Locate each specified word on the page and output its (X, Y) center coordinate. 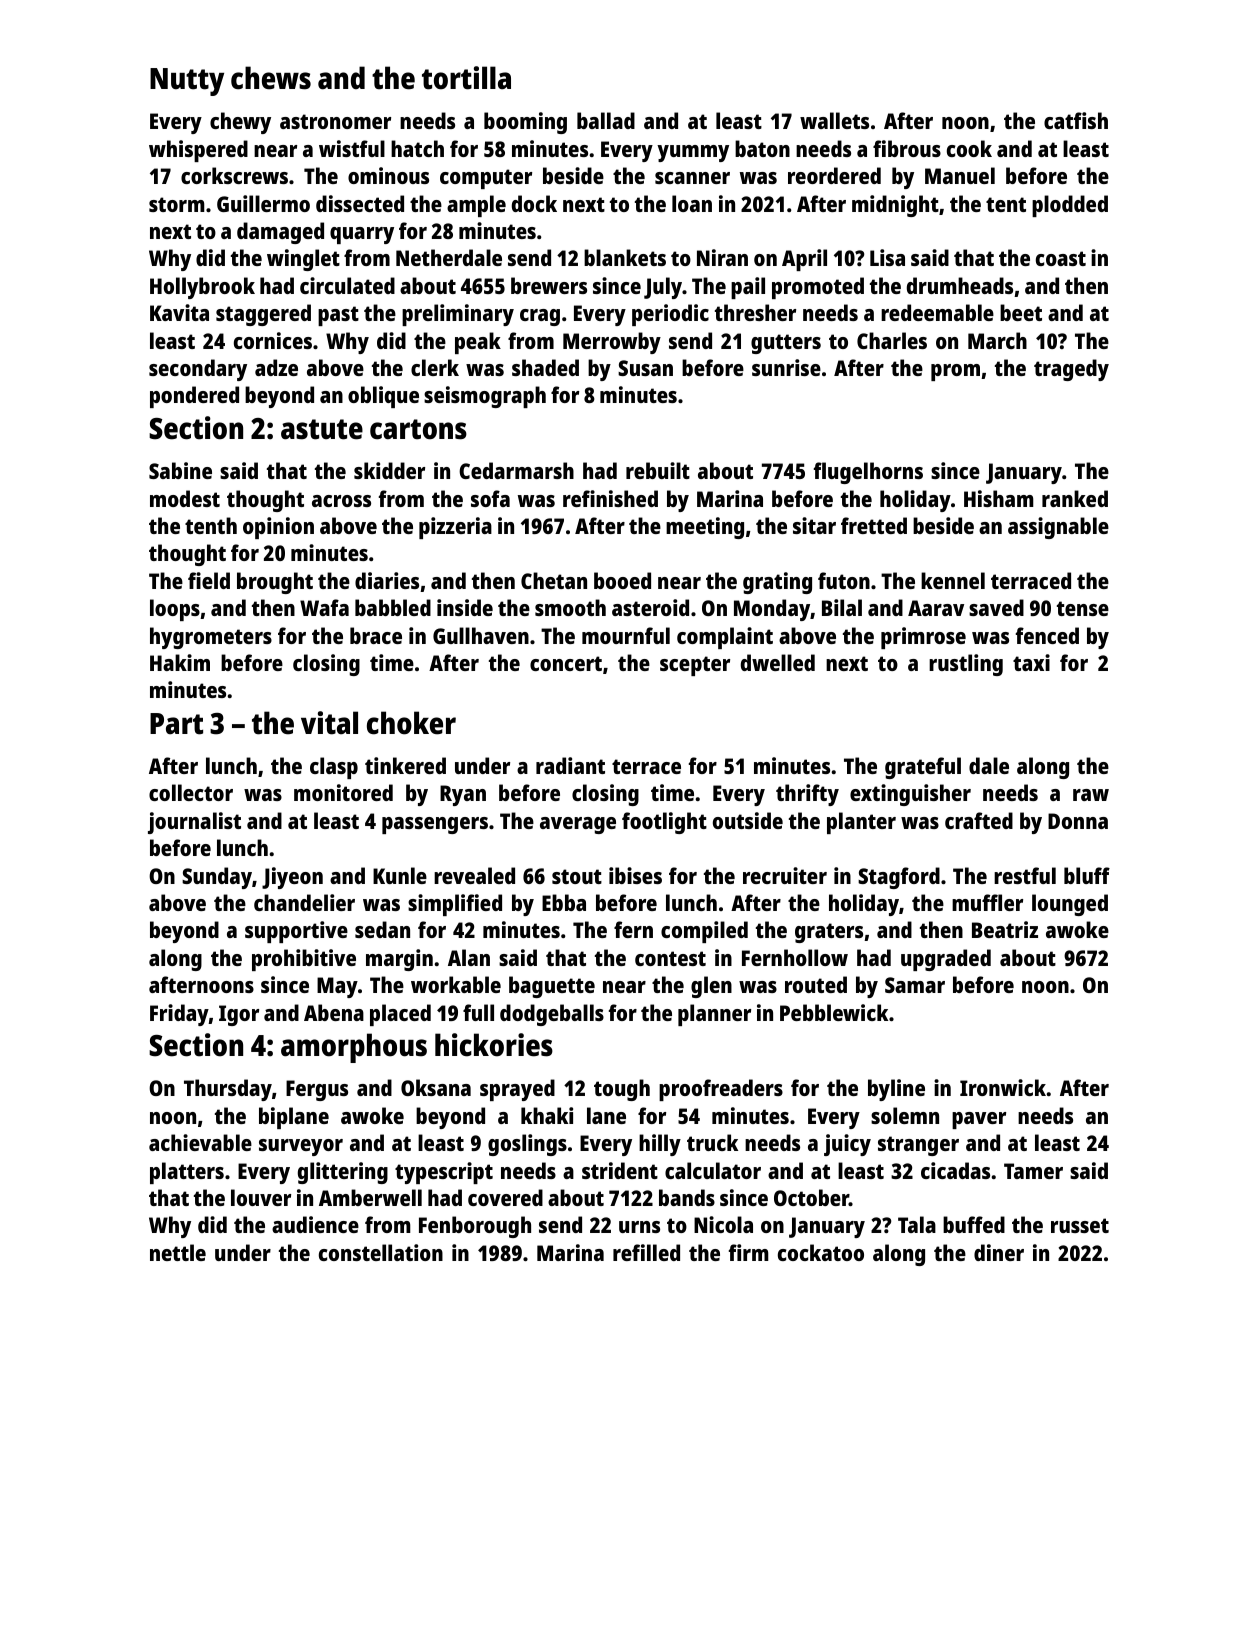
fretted (874, 525)
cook (969, 148)
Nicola (723, 1224)
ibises (635, 875)
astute (322, 429)
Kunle (400, 875)
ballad (606, 120)
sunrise (786, 367)
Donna (1078, 821)
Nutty (187, 82)
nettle (178, 1252)
